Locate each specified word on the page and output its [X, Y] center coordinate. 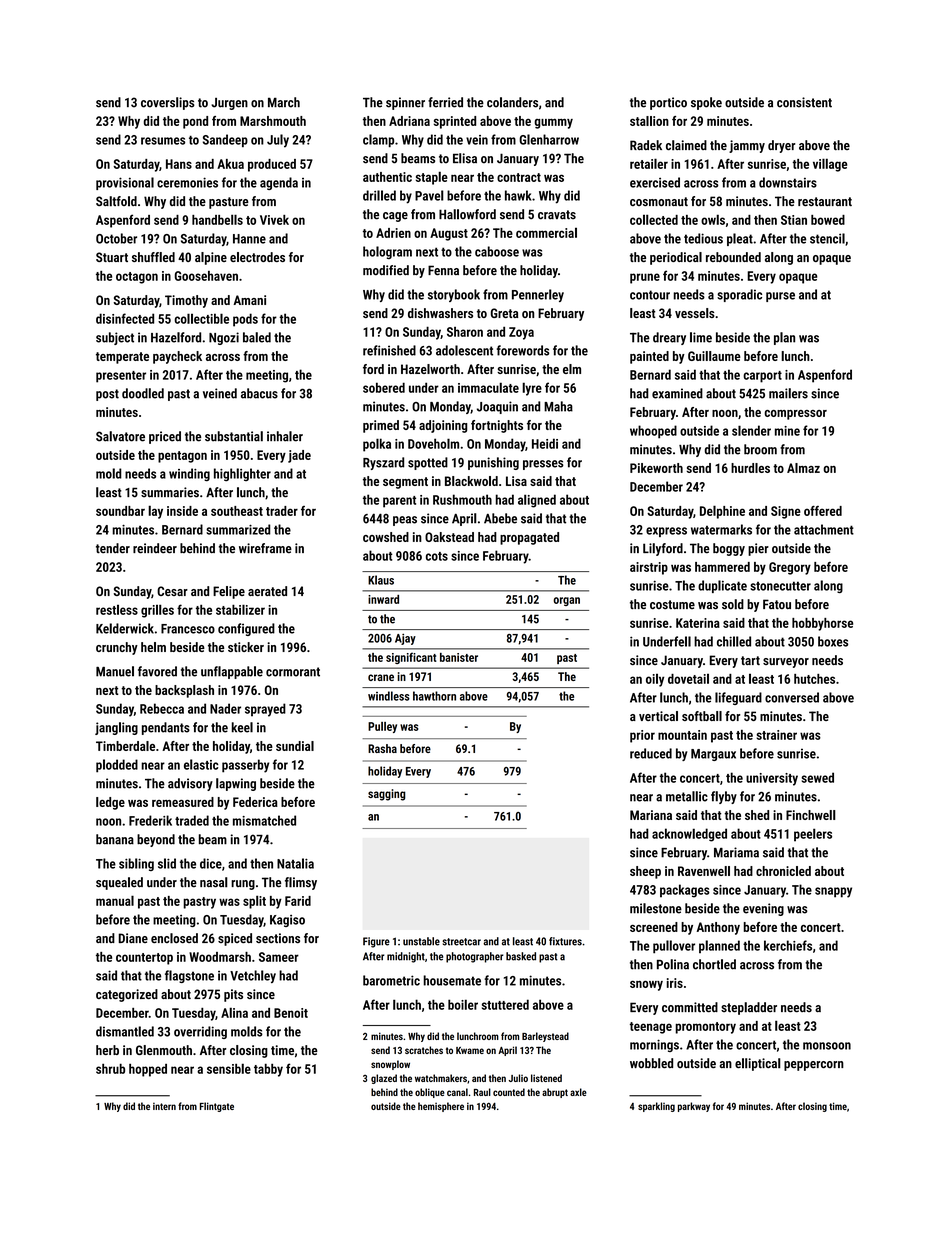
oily [655, 680]
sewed [818, 777]
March [284, 102]
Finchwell [810, 815]
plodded [117, 766]
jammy [747, 146]
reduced [651, 753]
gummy [553, 123]
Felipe [229, 592]
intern [164, 1106]
